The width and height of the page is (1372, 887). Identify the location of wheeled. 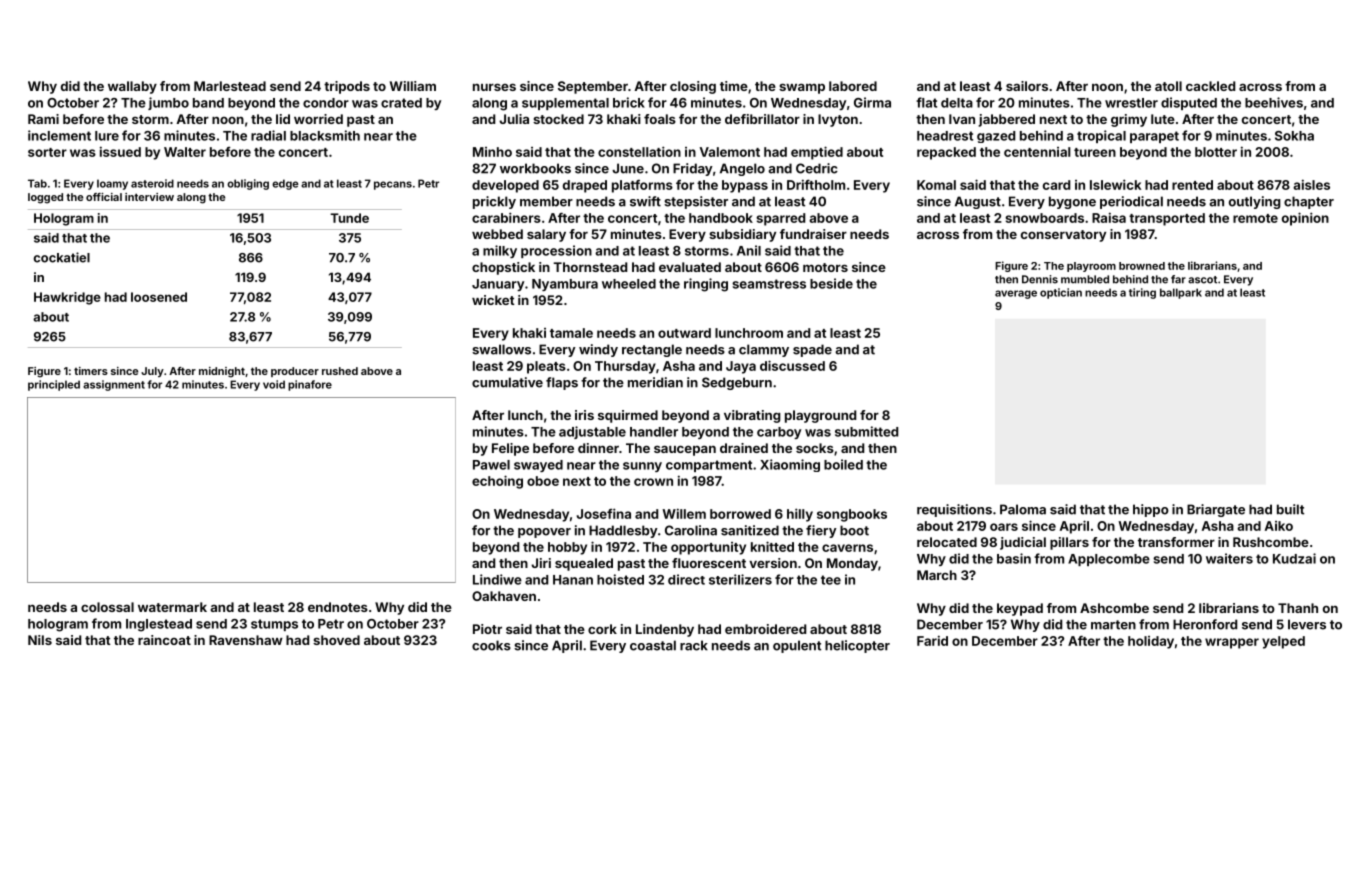
(629, 284).
